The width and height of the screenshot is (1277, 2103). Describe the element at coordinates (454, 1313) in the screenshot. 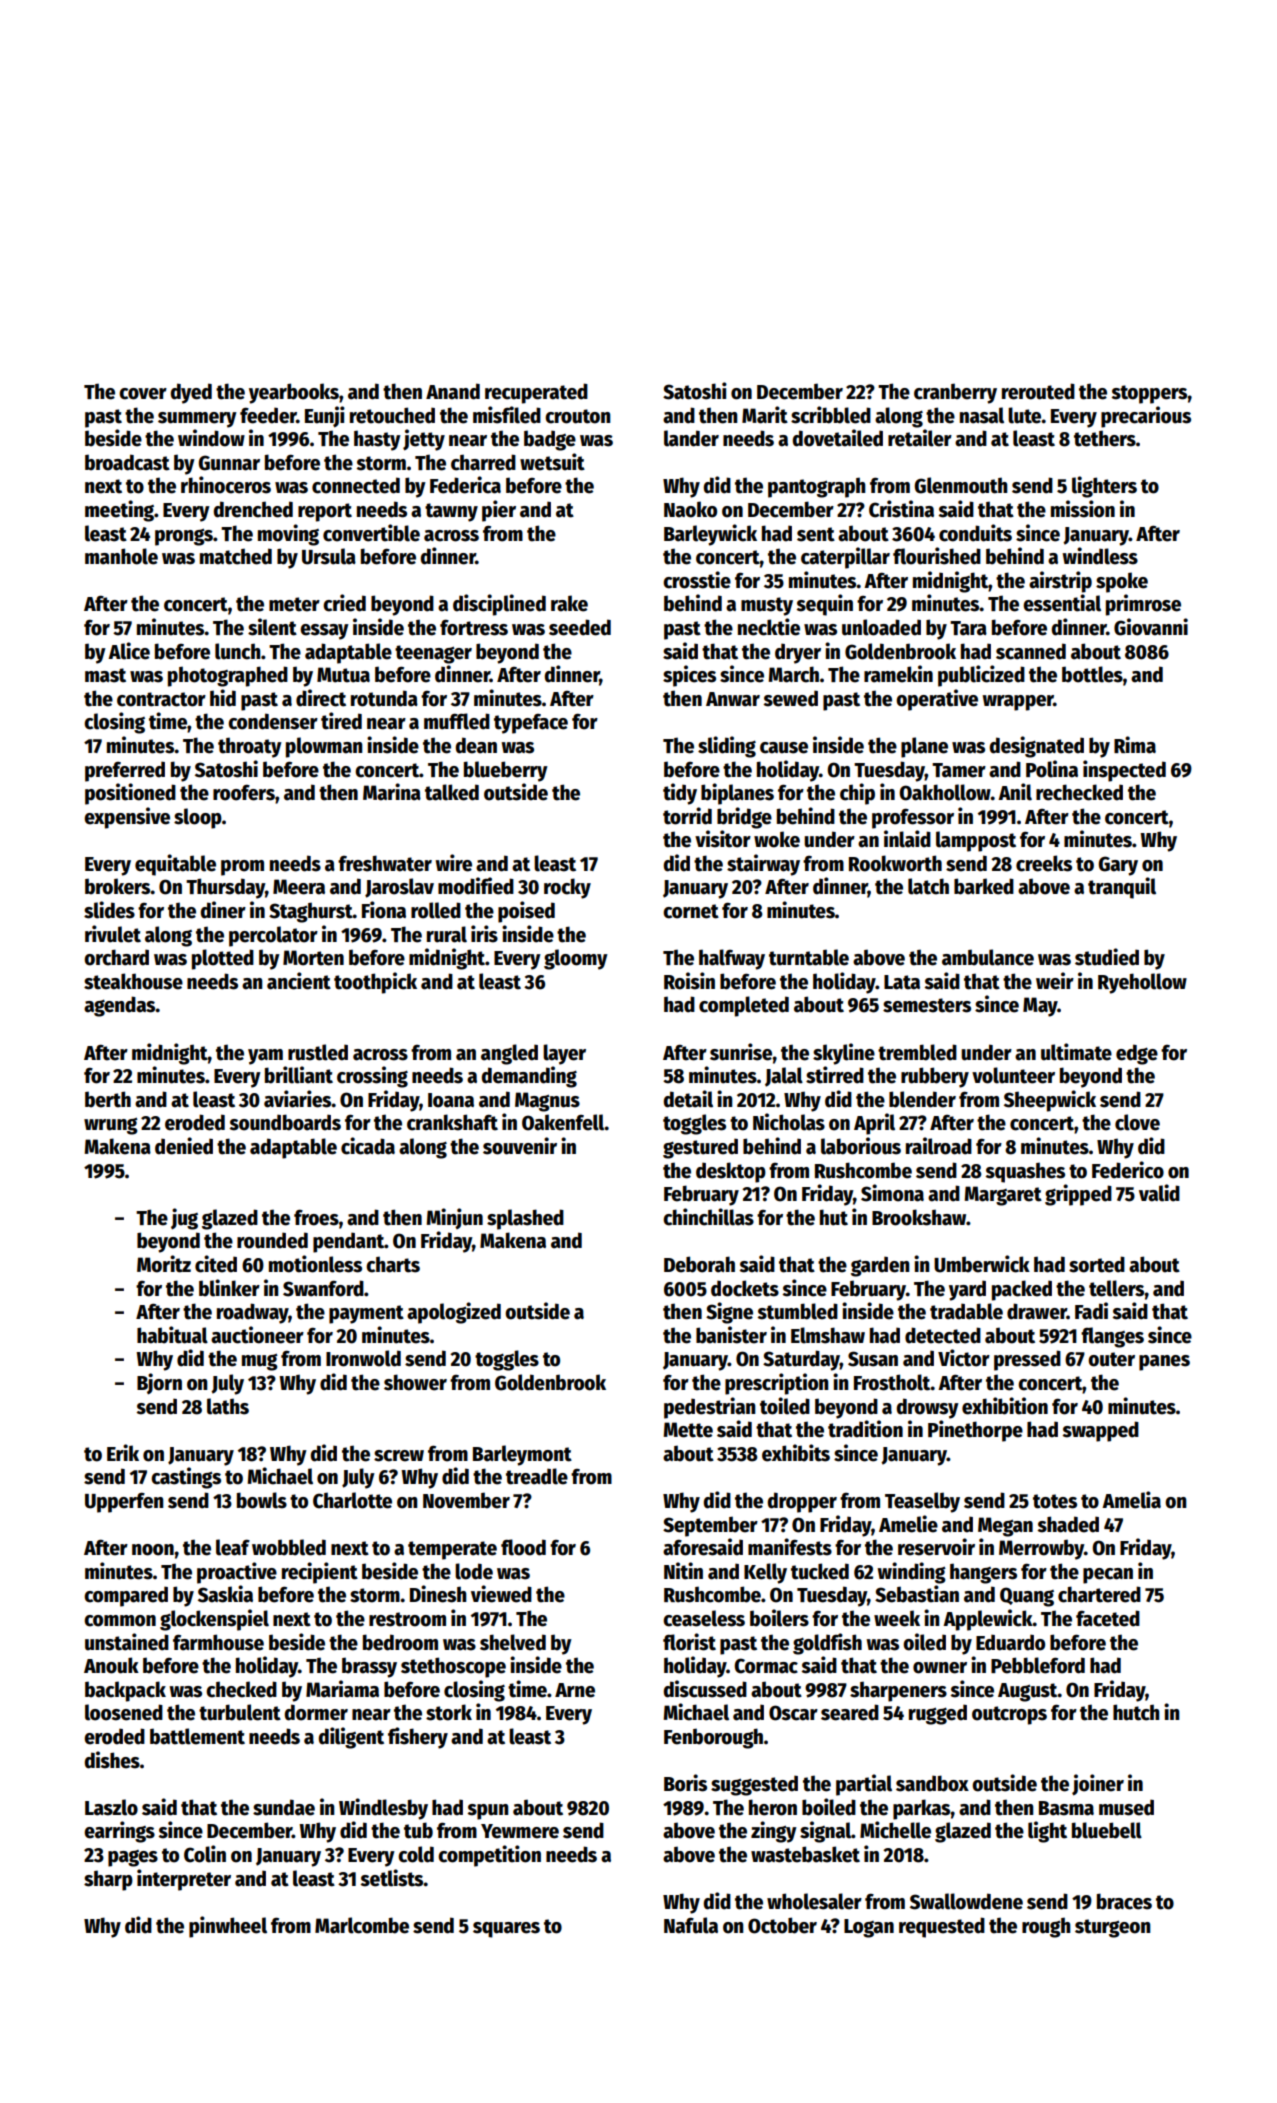

I see `apologized` at that location.
